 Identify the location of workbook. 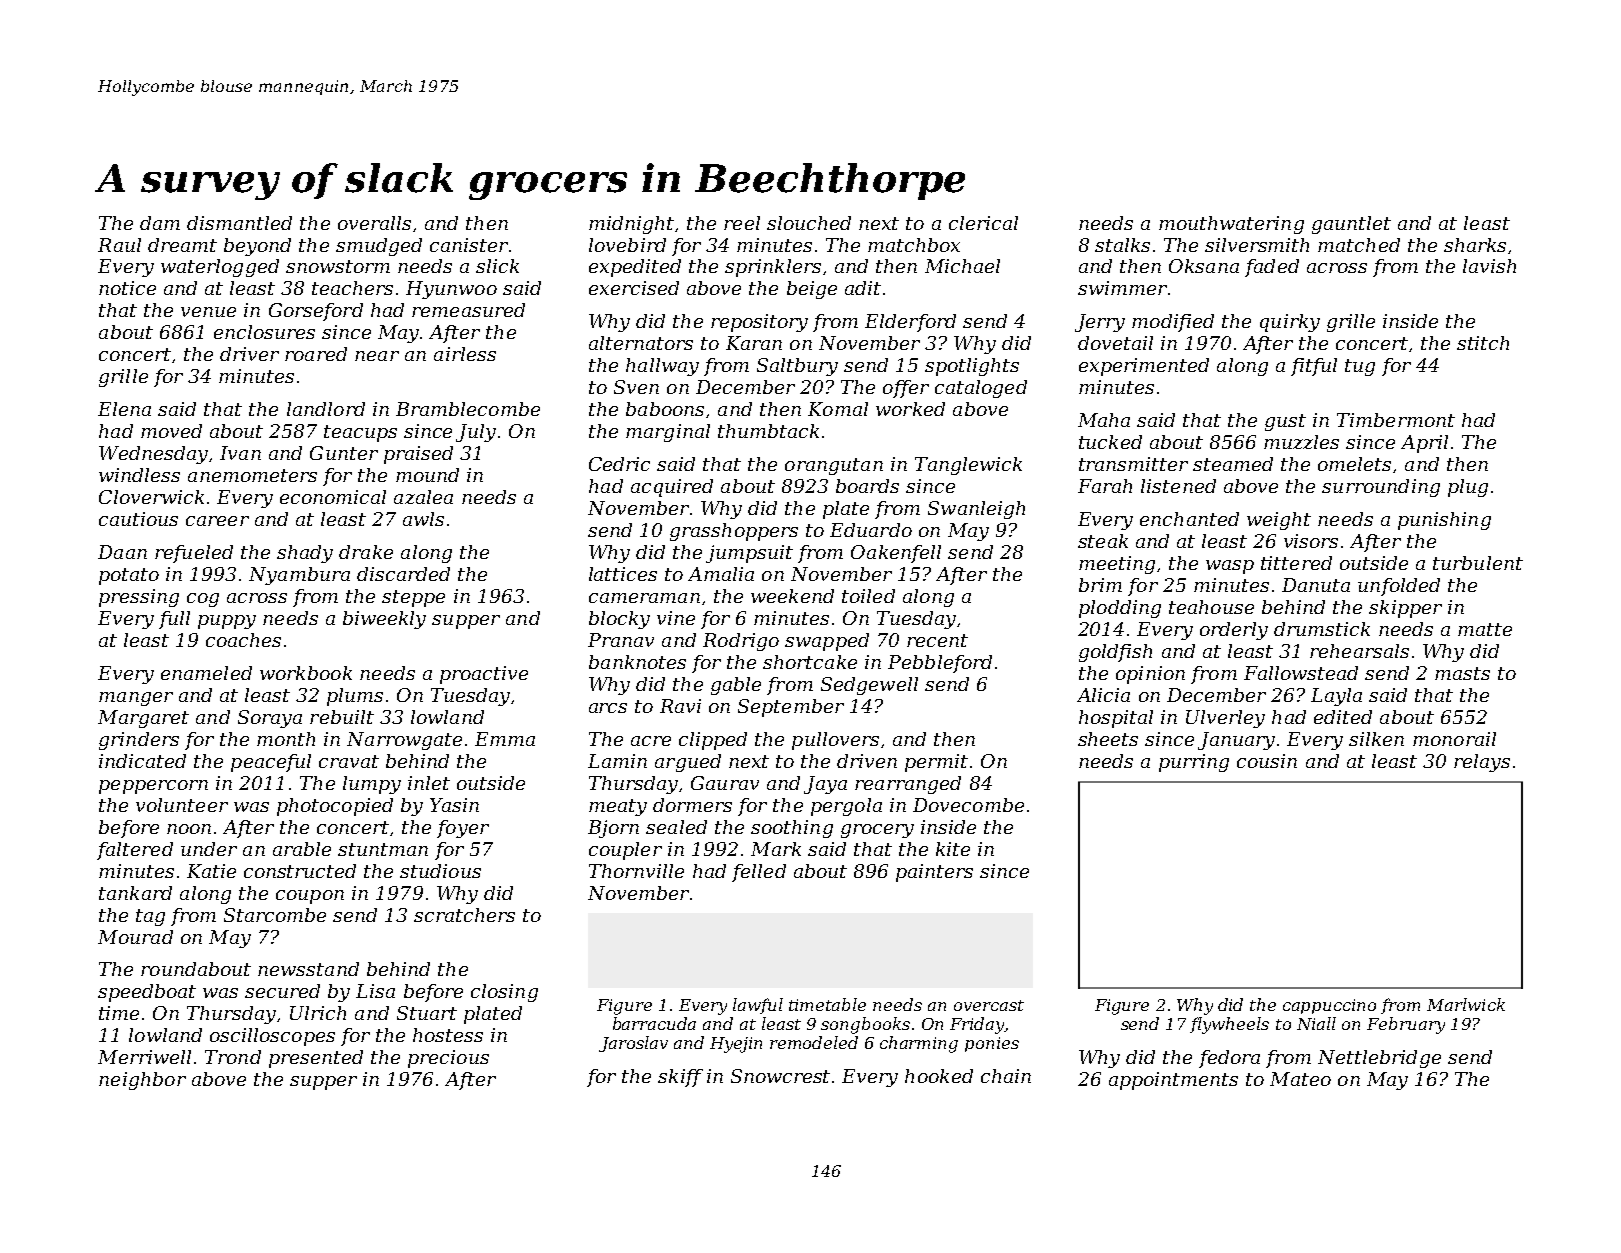
(306, 673).
